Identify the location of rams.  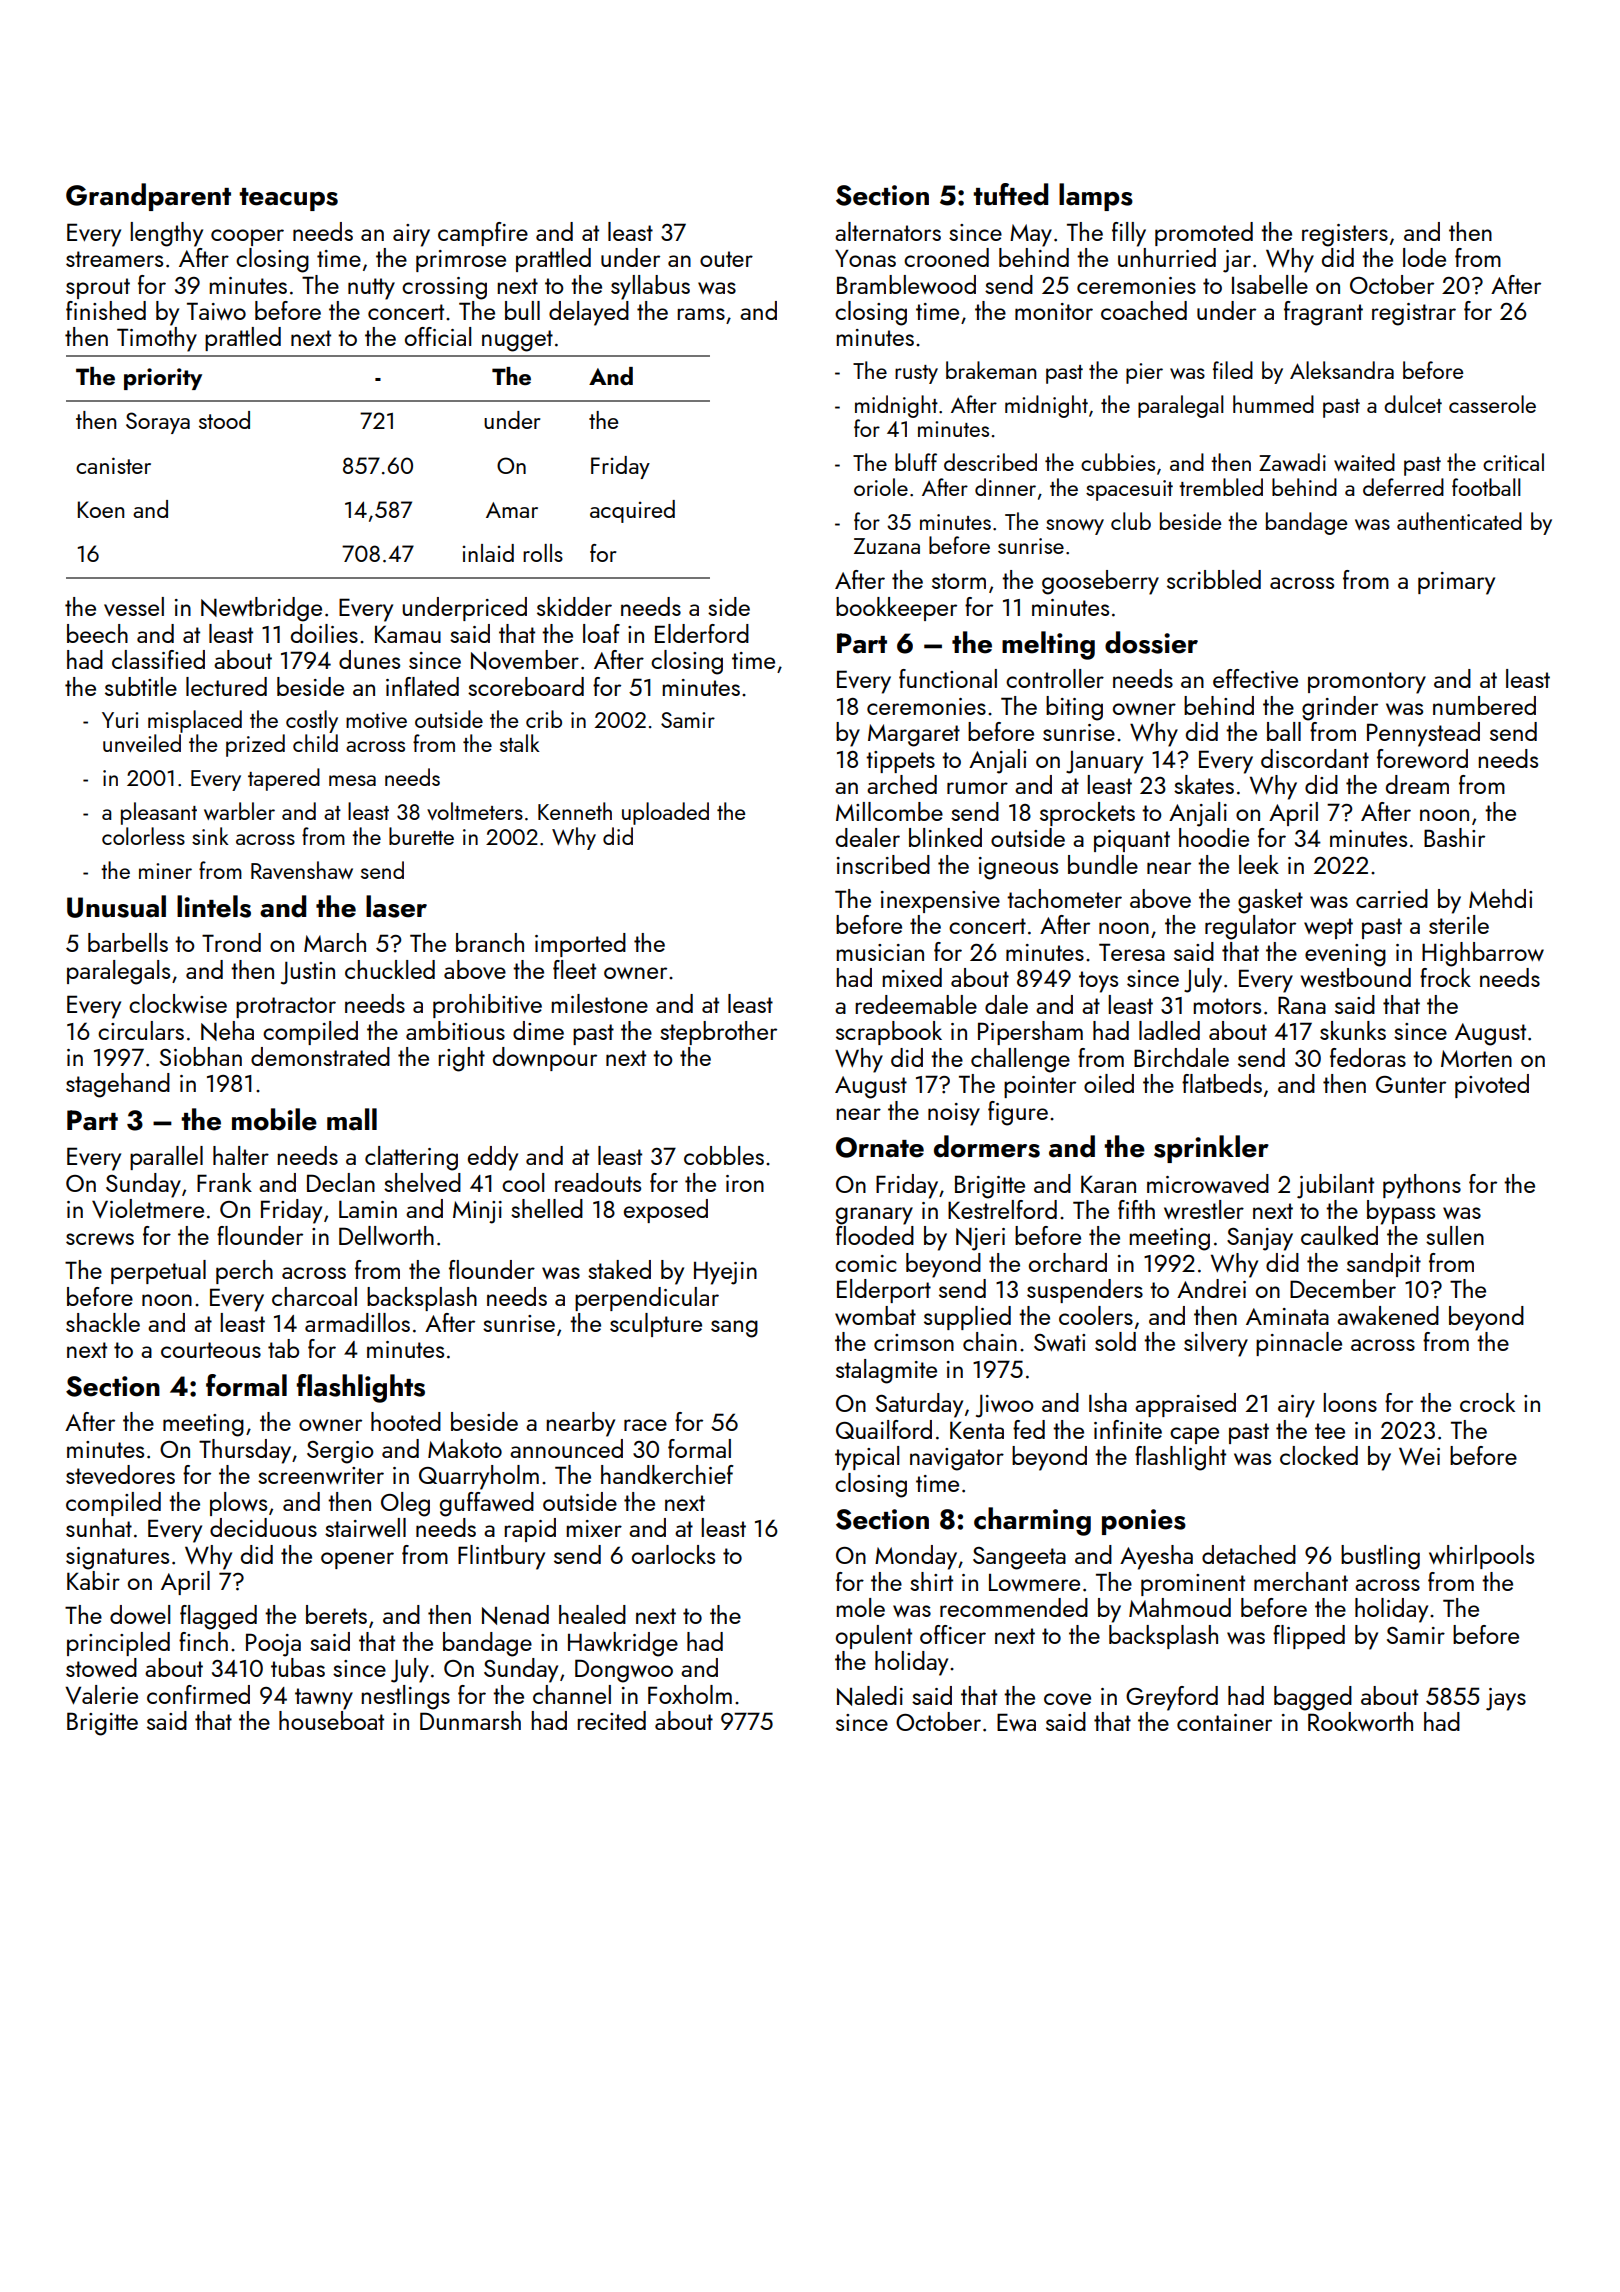
(701, 314).
